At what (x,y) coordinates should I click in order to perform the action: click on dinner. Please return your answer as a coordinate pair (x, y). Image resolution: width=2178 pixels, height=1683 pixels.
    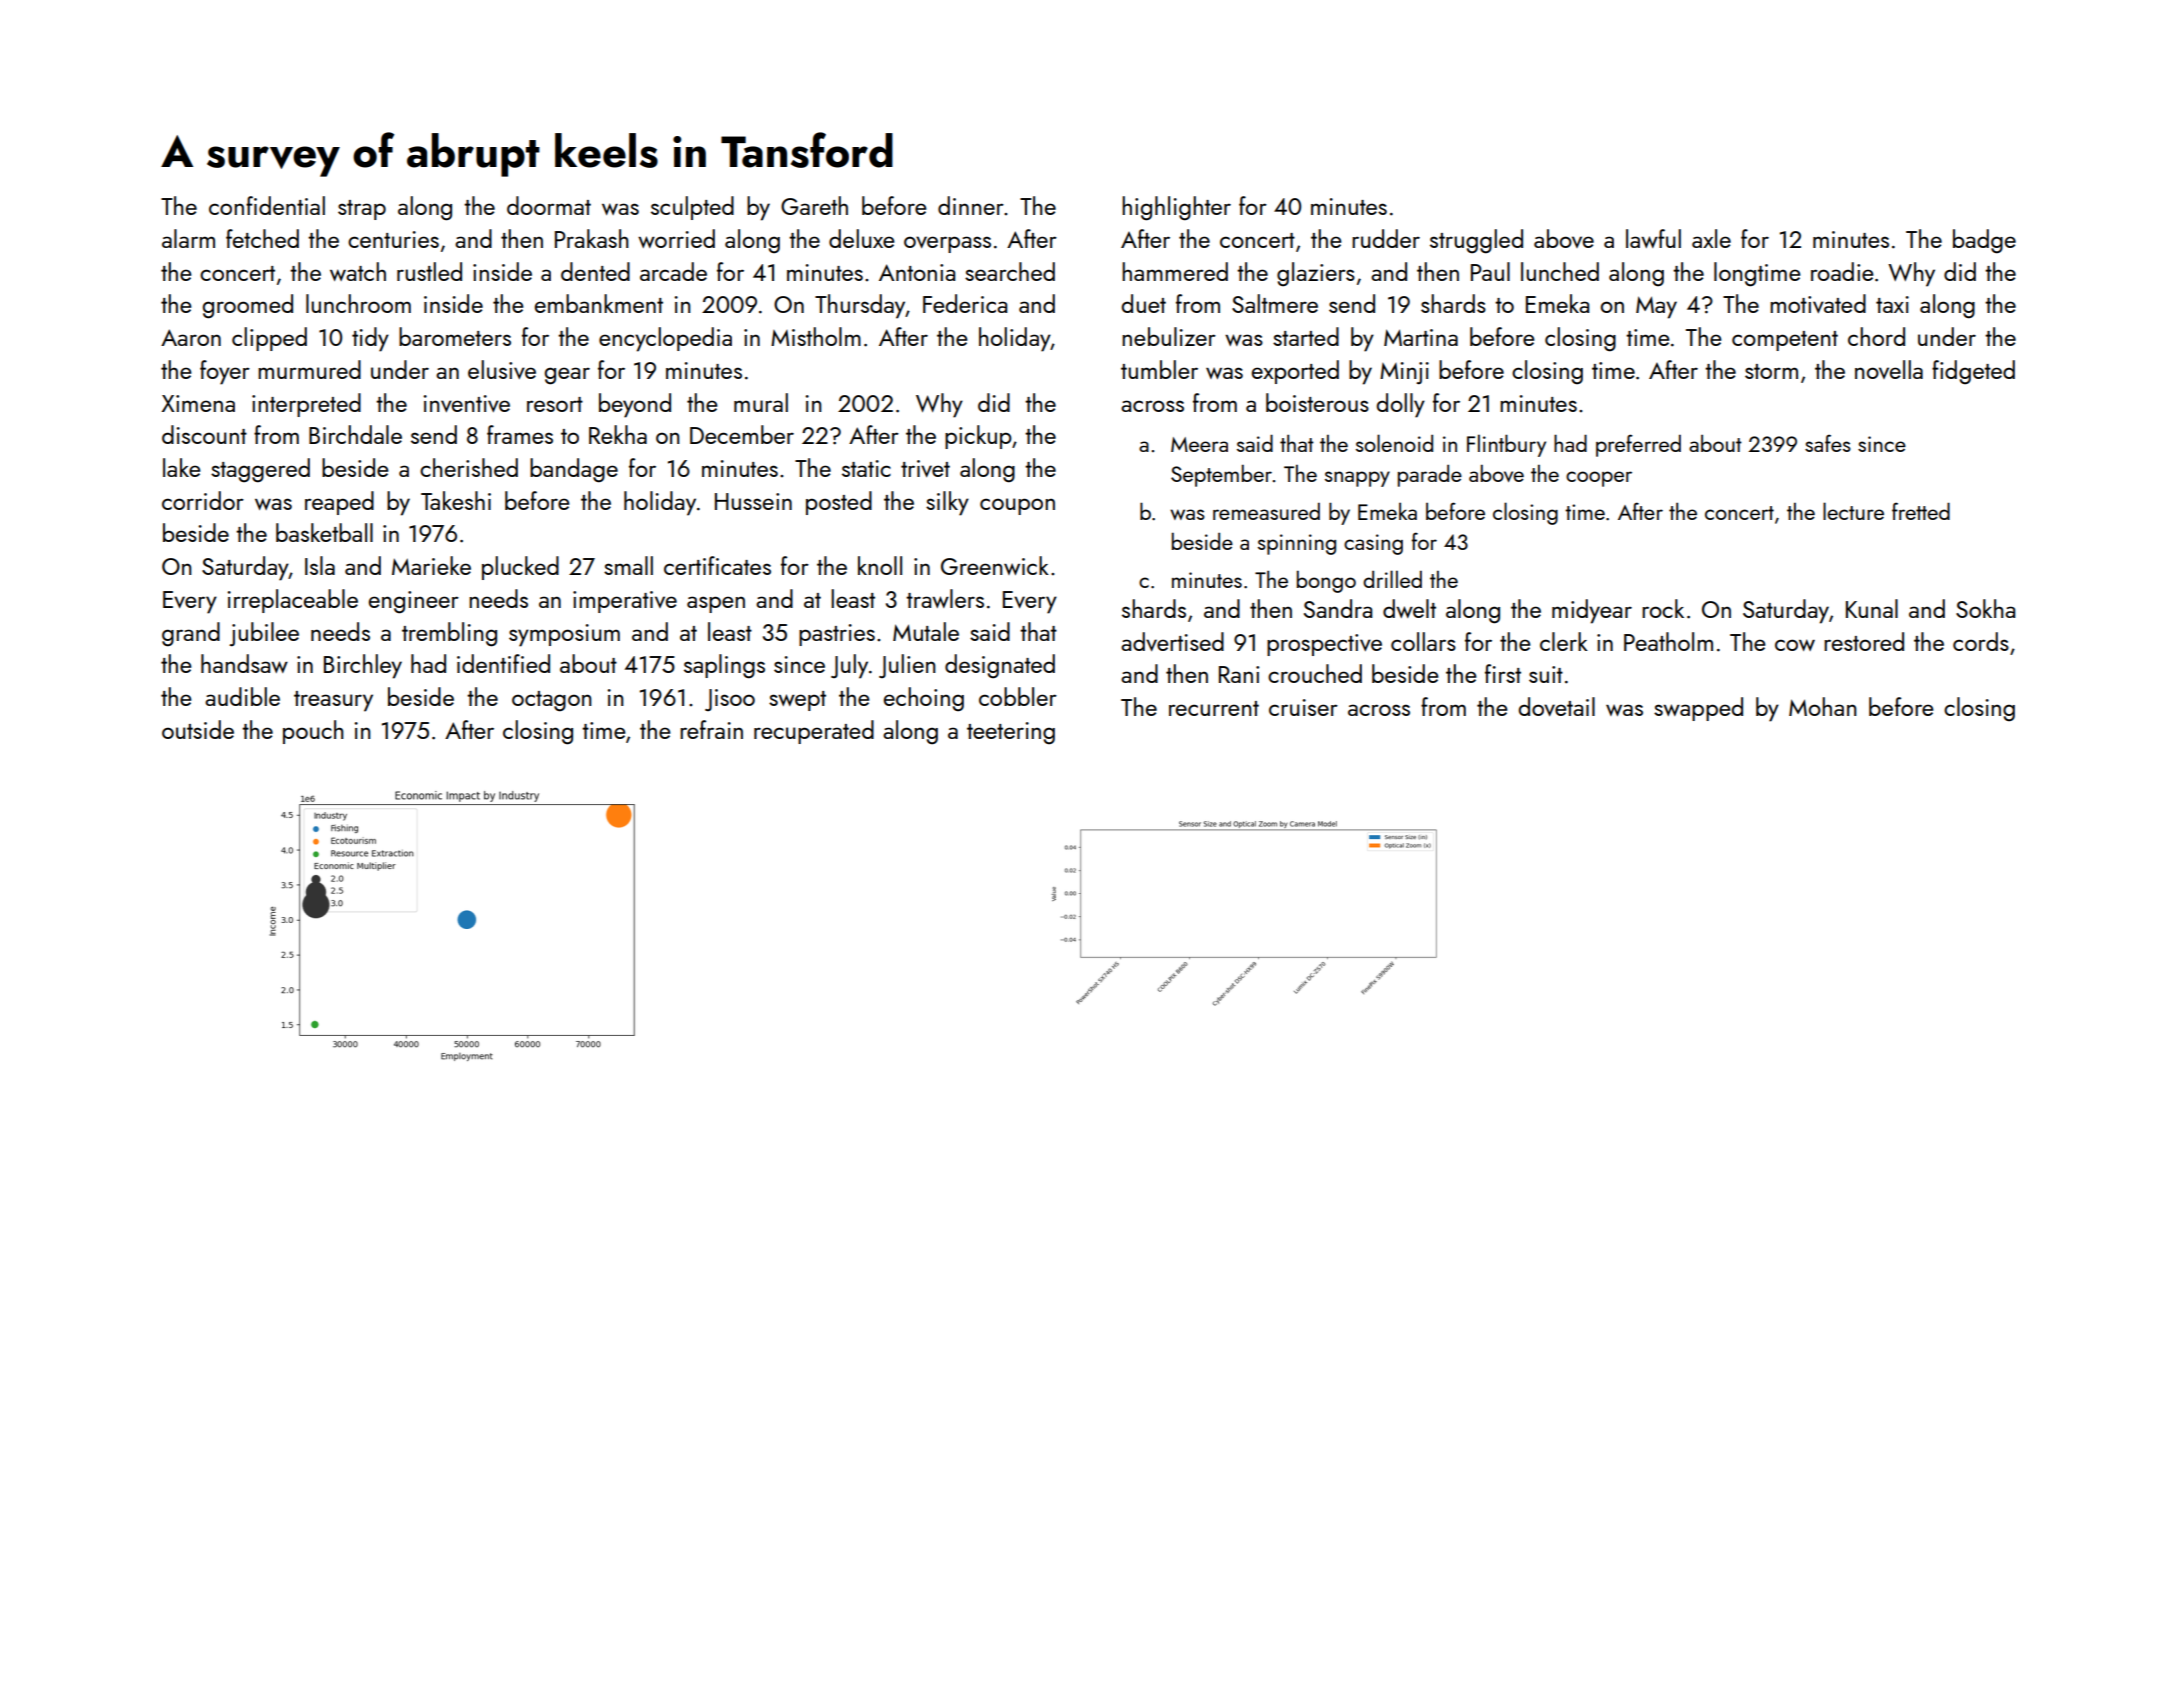
    Looking at the image, I should click on (971, 205).
